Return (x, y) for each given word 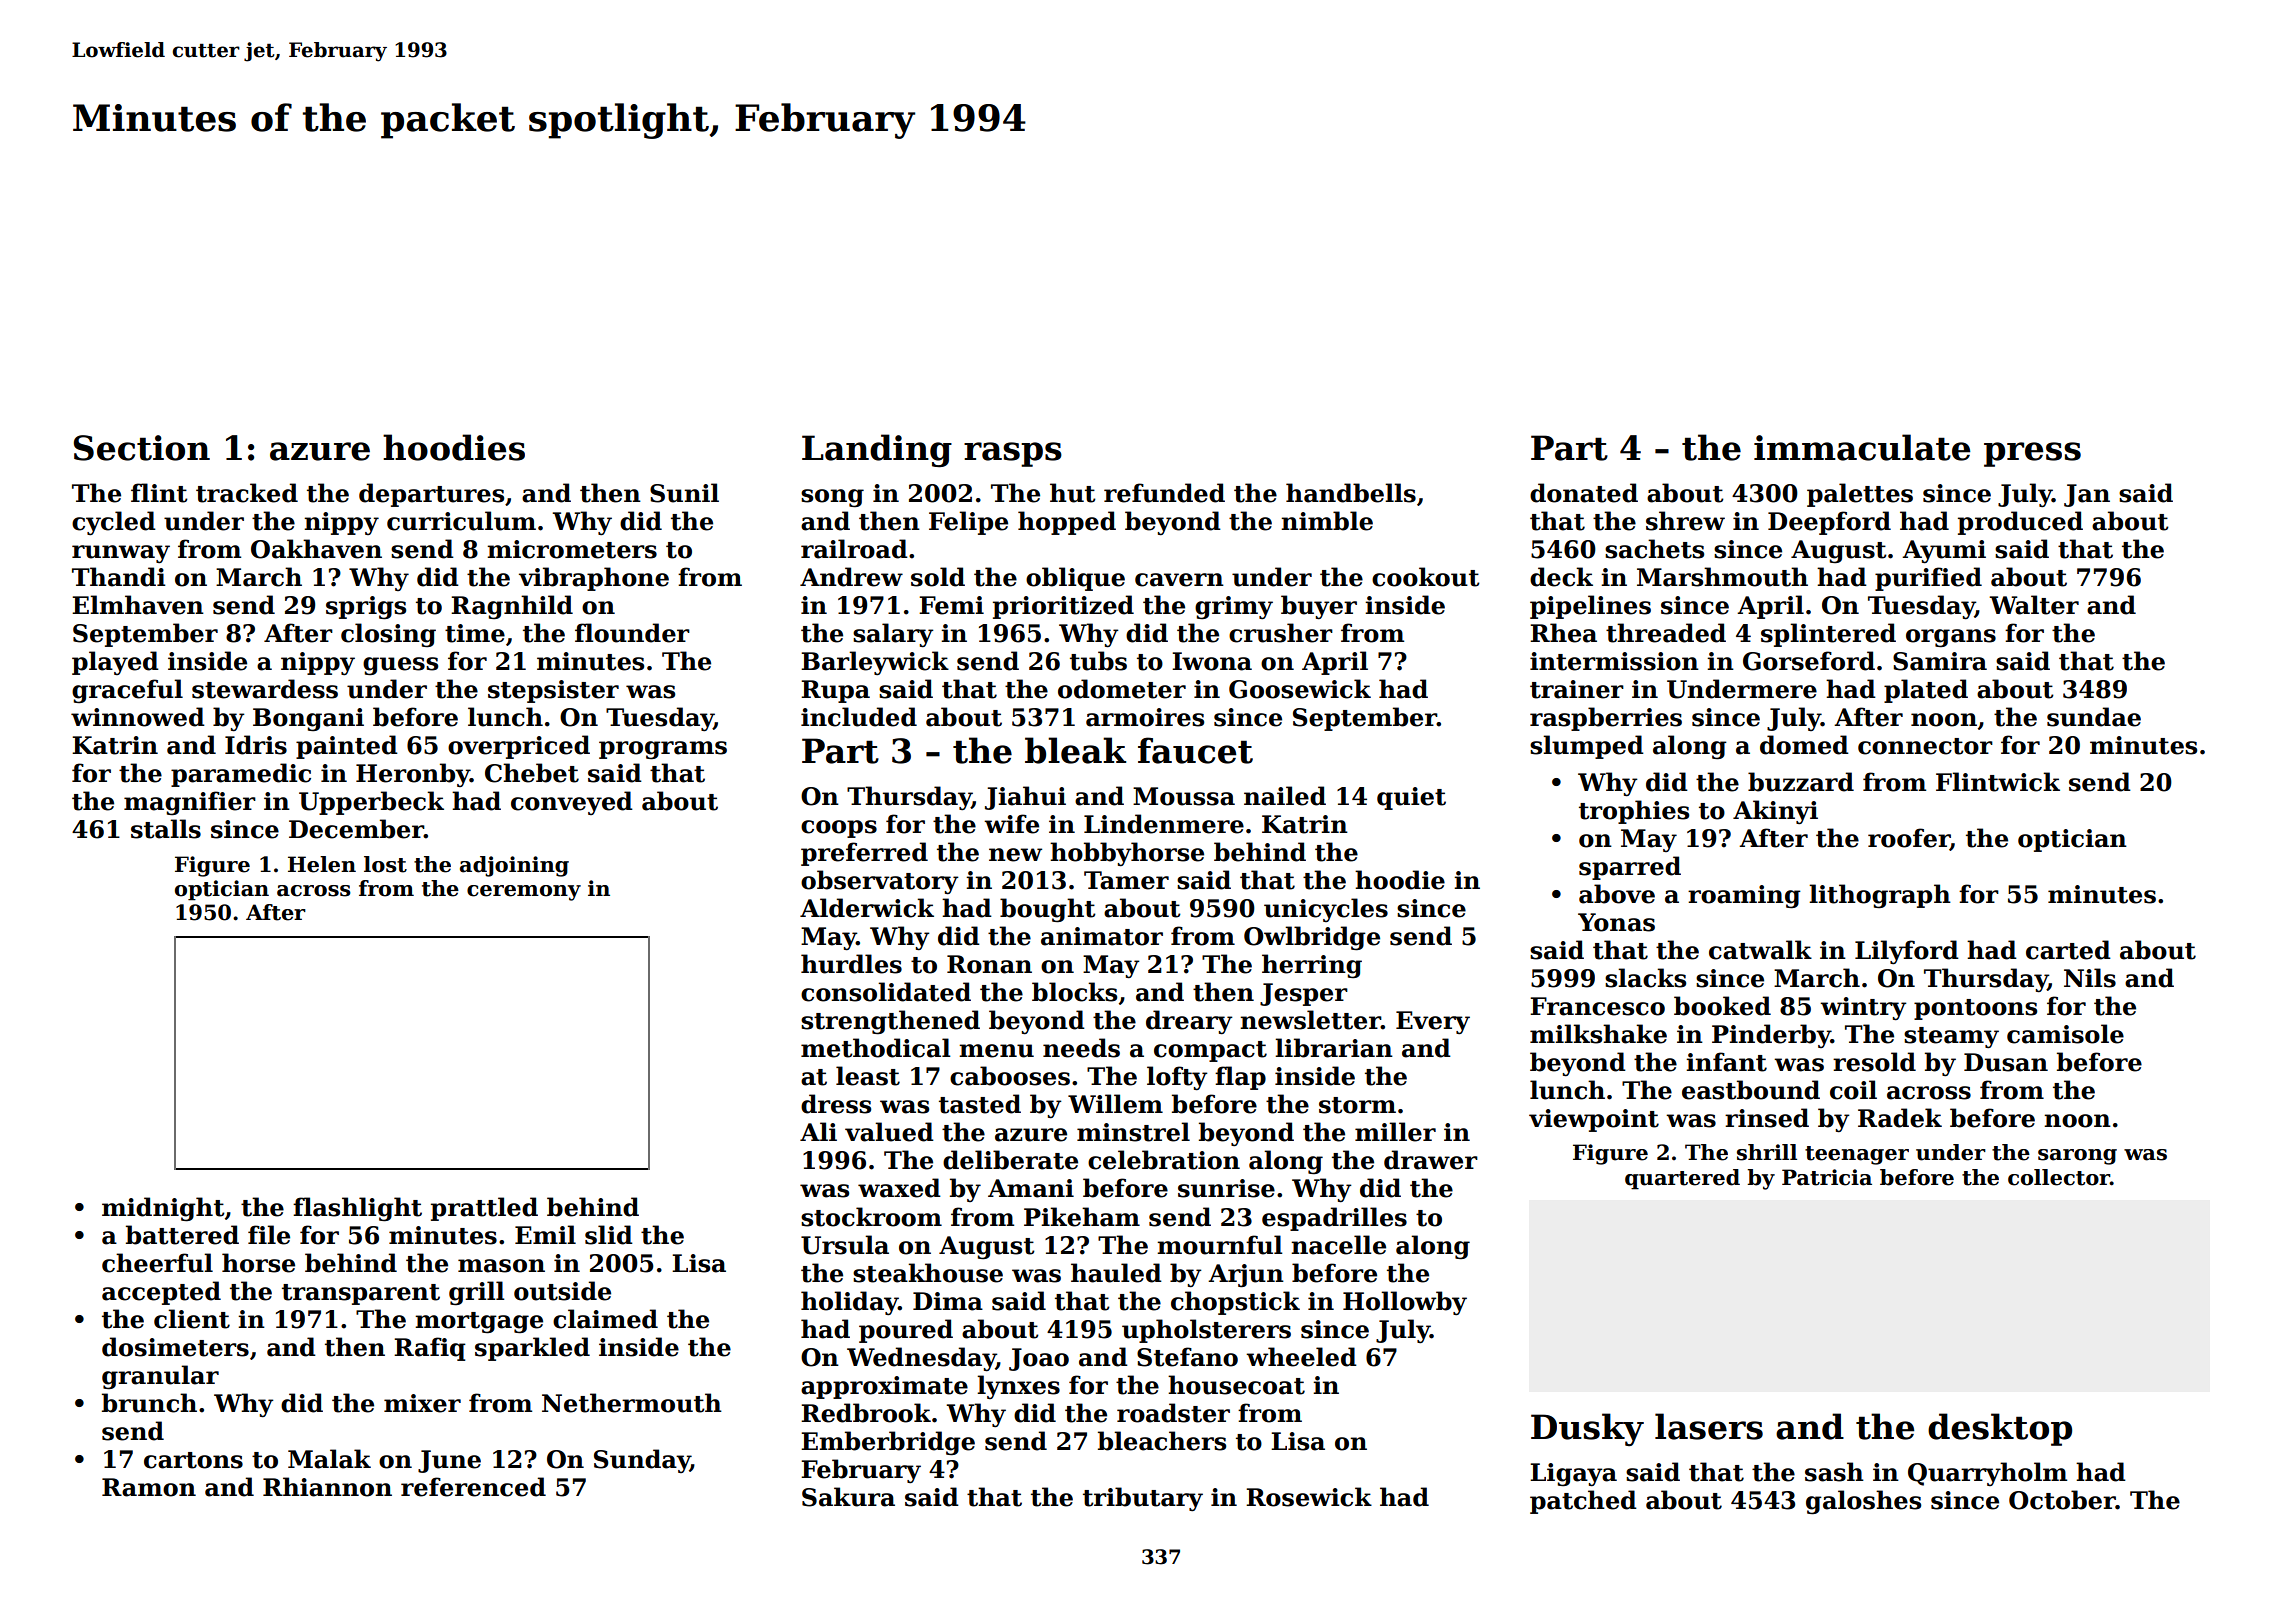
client (192, 1319)
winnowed (138, 717)
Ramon (149, 1487)
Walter (2034, 605)
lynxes (1018, 1387)
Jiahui (1025, 798)
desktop (2000, 1429)
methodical (876, 1048)
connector (1925, 746)
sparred (1630, 868)
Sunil (684, 493)
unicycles (1326, 910)
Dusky (1587, 1429)
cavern (1179, 580)
